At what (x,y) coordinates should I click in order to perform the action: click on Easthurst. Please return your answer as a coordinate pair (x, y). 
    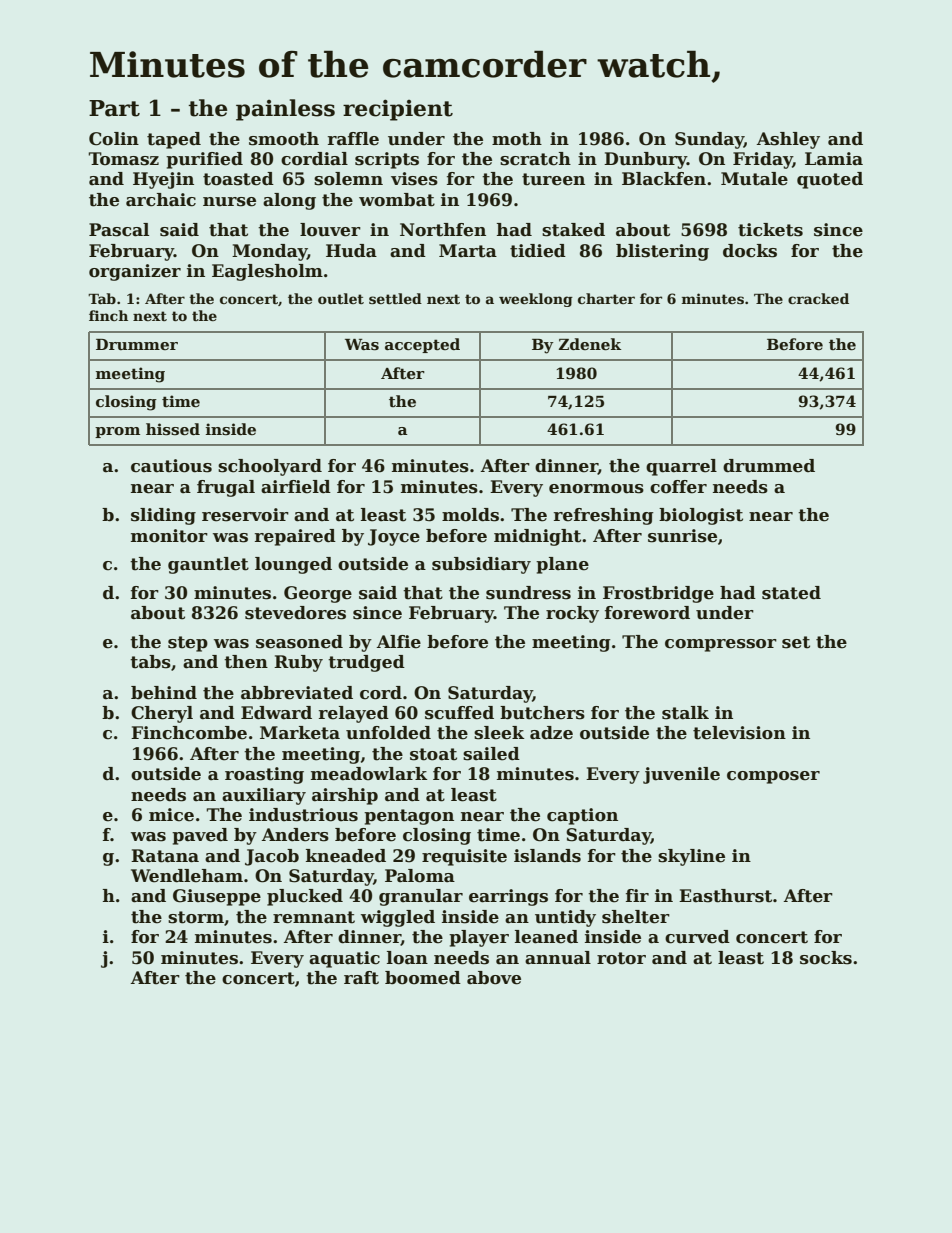
    Looking at the image, I should click on (725, 896).
